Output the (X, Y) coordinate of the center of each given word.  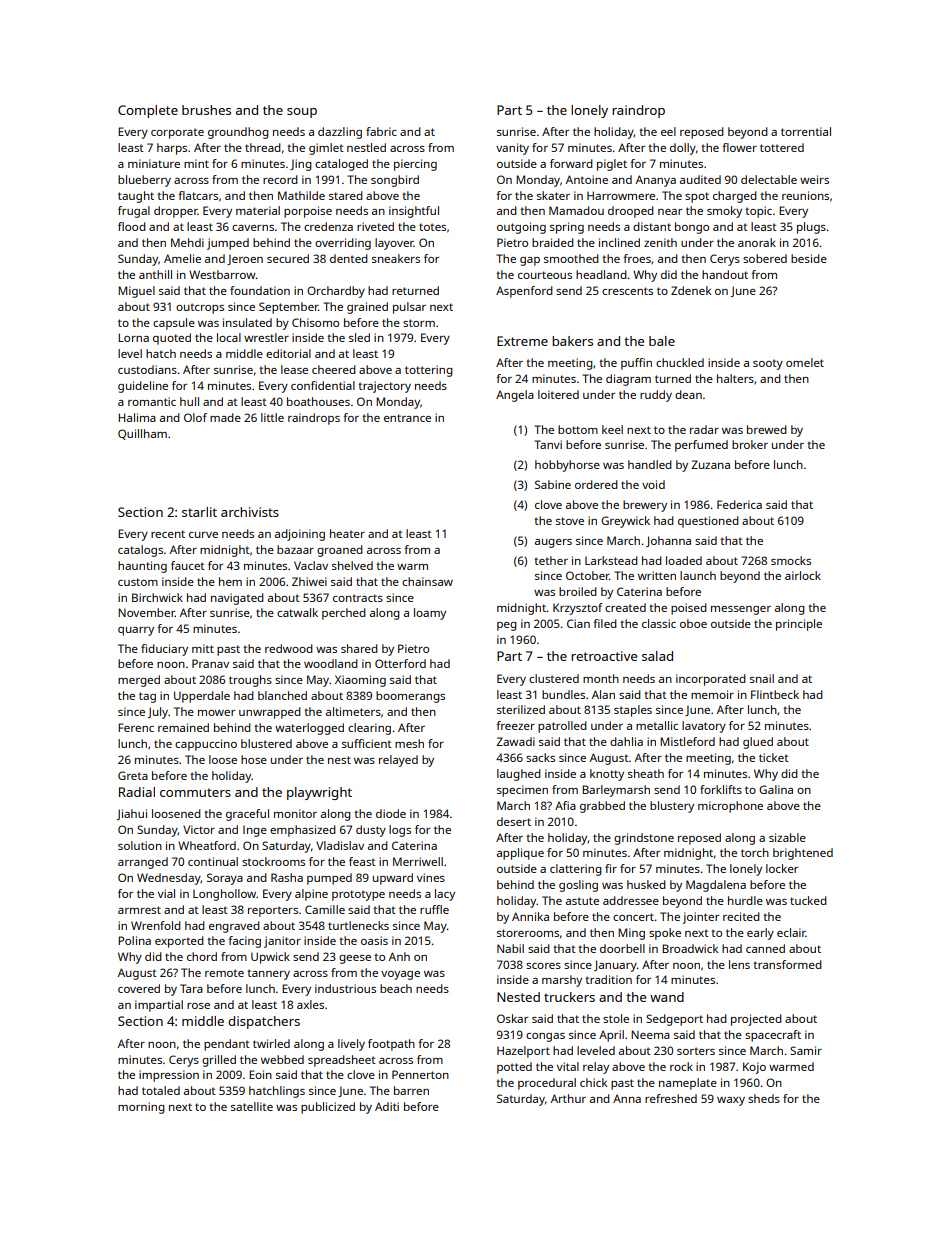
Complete (148, 111)
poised (689, 609)
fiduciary (164, 650)
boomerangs (410, 697)
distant (652, 226)
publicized (328, 1108)
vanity (512, 149)
